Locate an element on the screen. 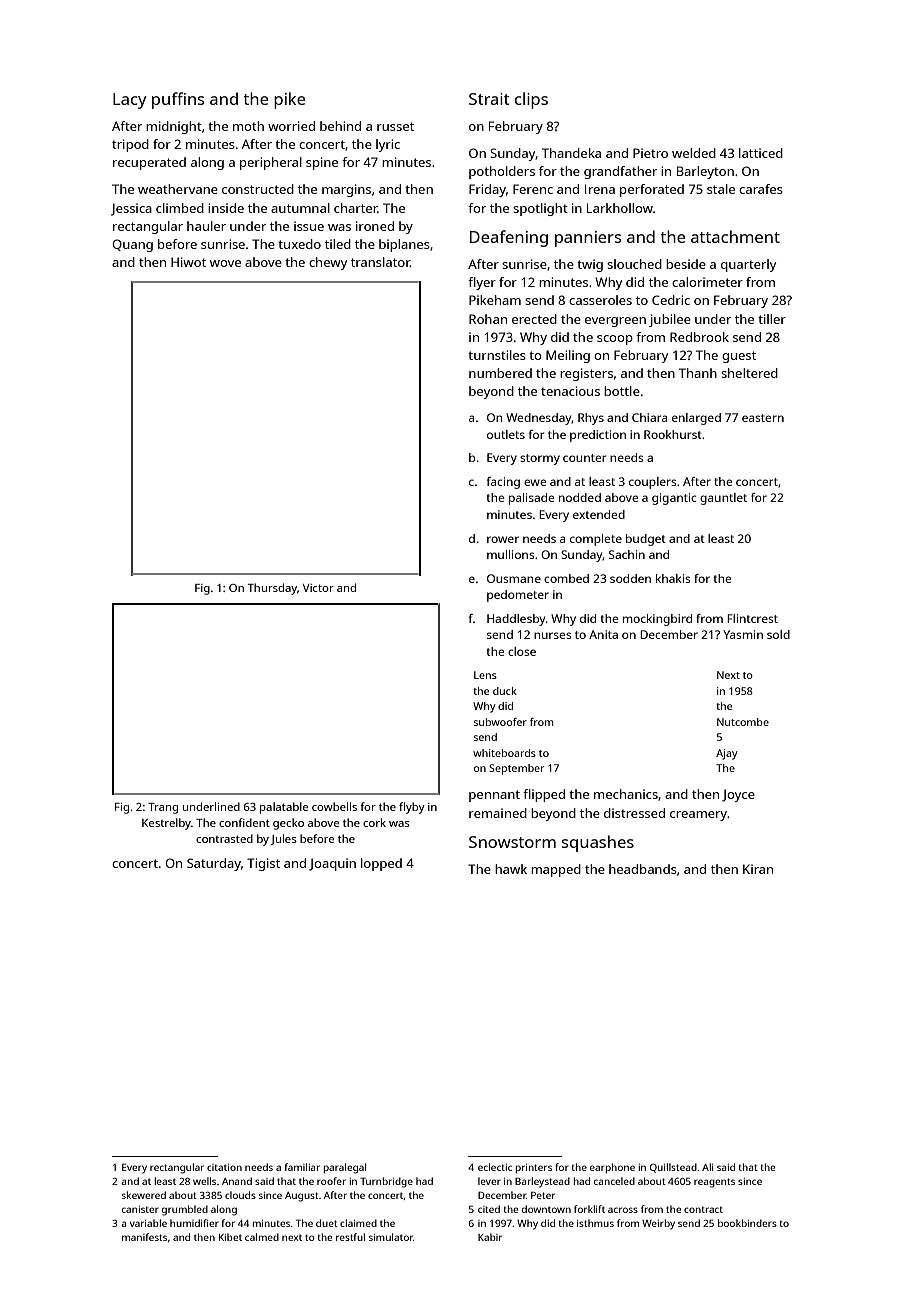  Hiwot is located at coordinates (188, 262).
